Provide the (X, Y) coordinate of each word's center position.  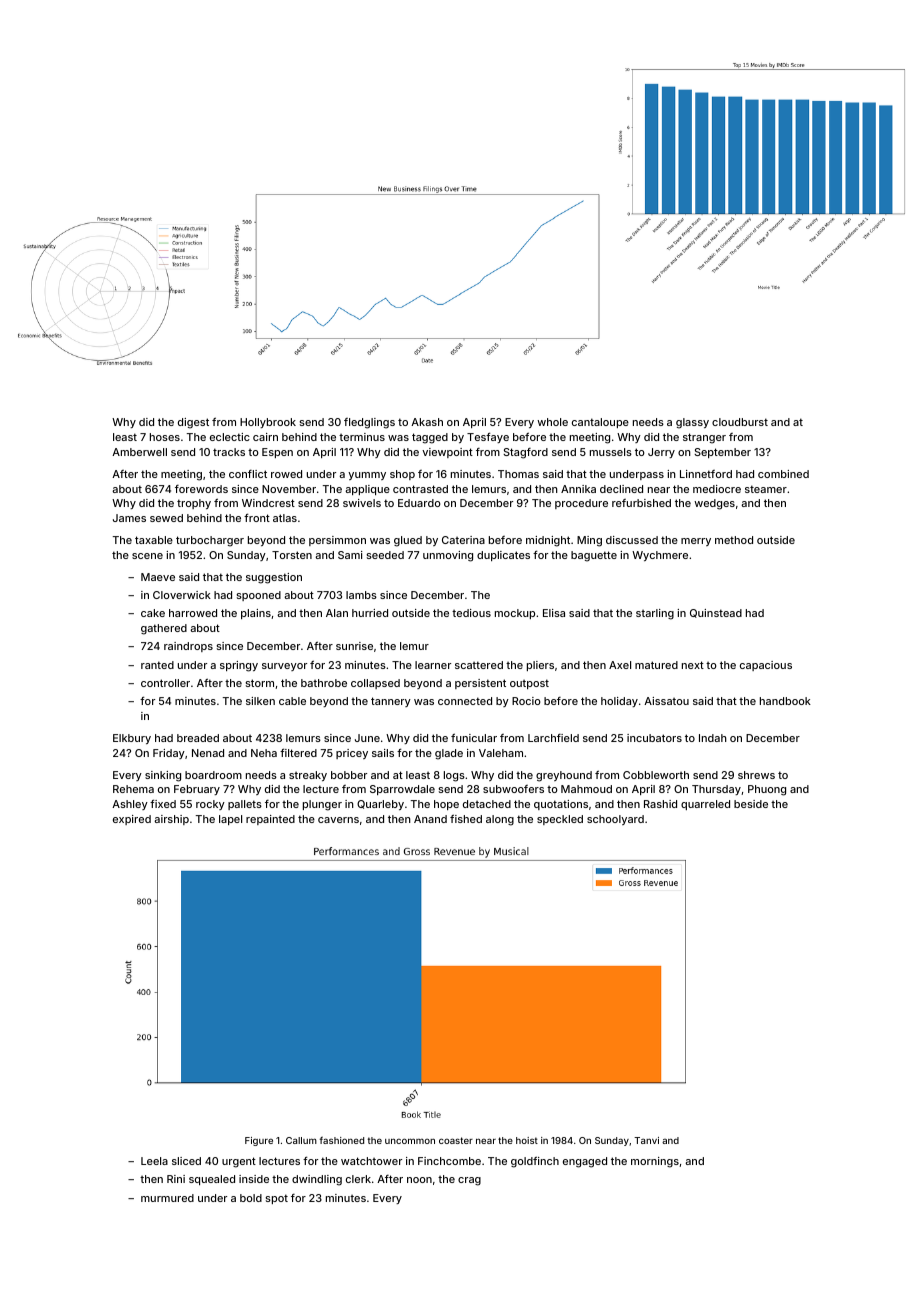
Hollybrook (268, 423)
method (734, 540)
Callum (301, 1140)
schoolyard (615, 820)
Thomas (518, 474)
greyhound (564, 776)
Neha (264, 753)
